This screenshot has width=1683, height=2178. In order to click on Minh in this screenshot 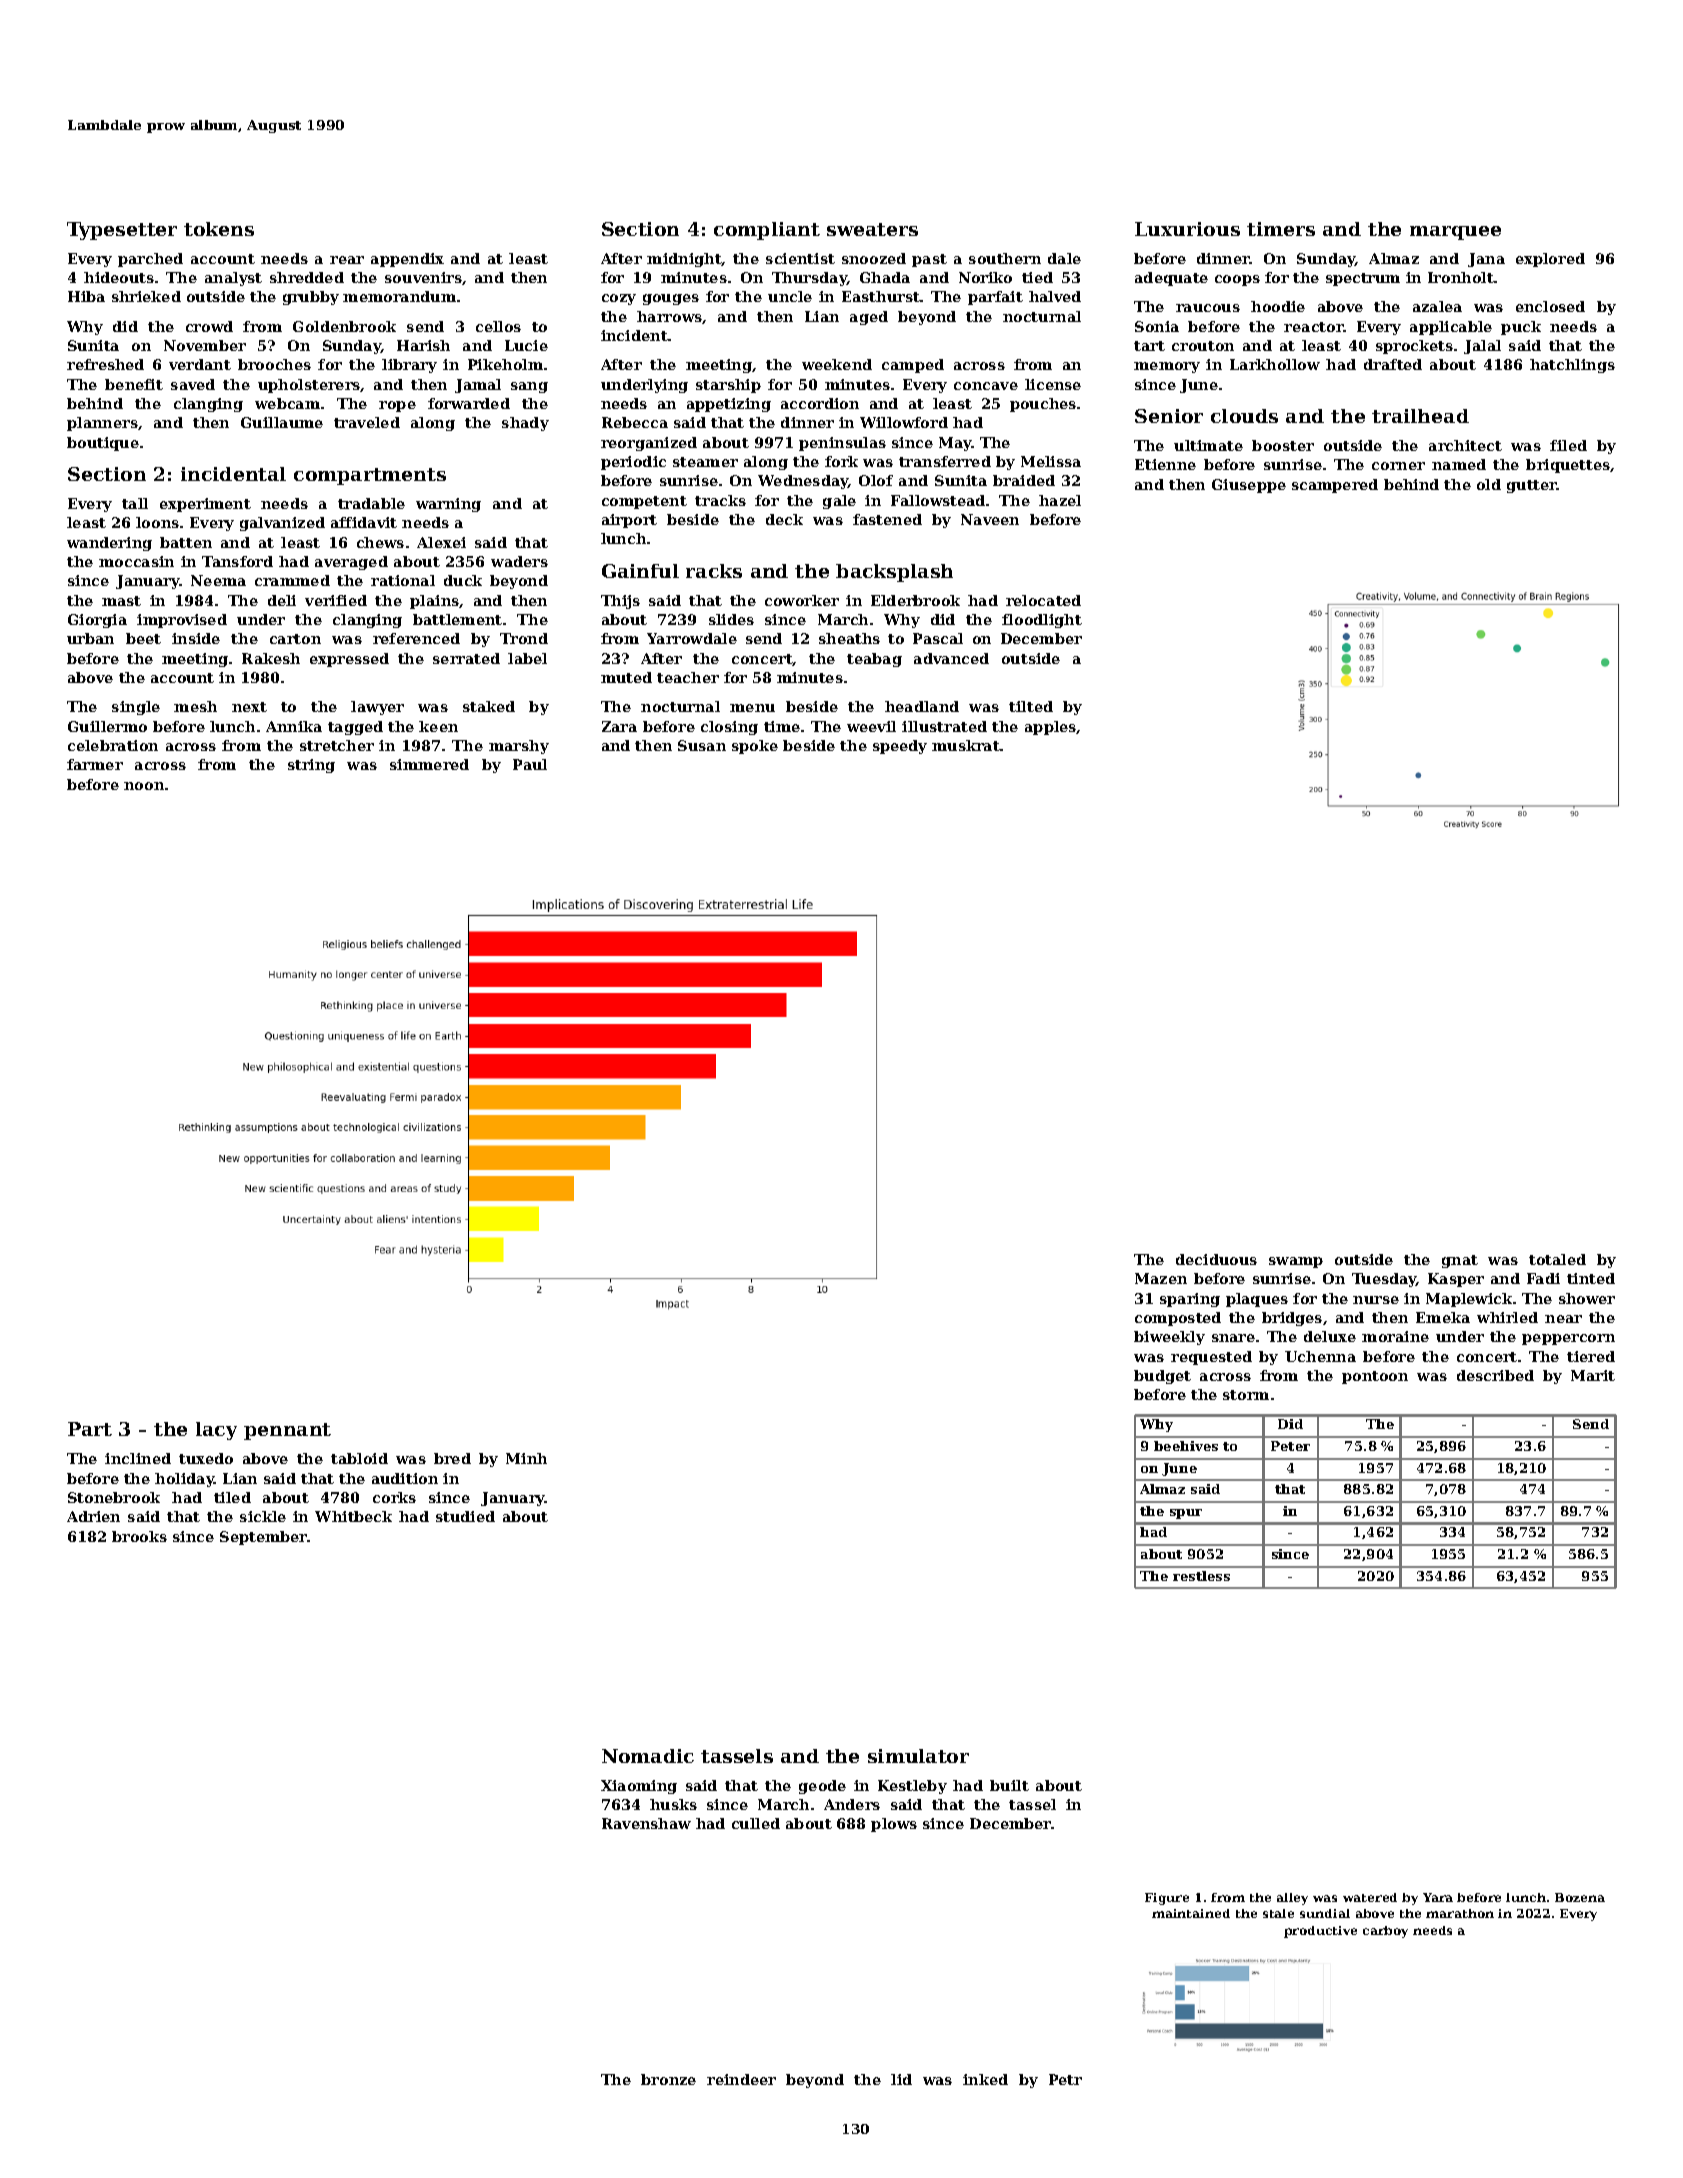, I will do `click(526, 1458)`.
